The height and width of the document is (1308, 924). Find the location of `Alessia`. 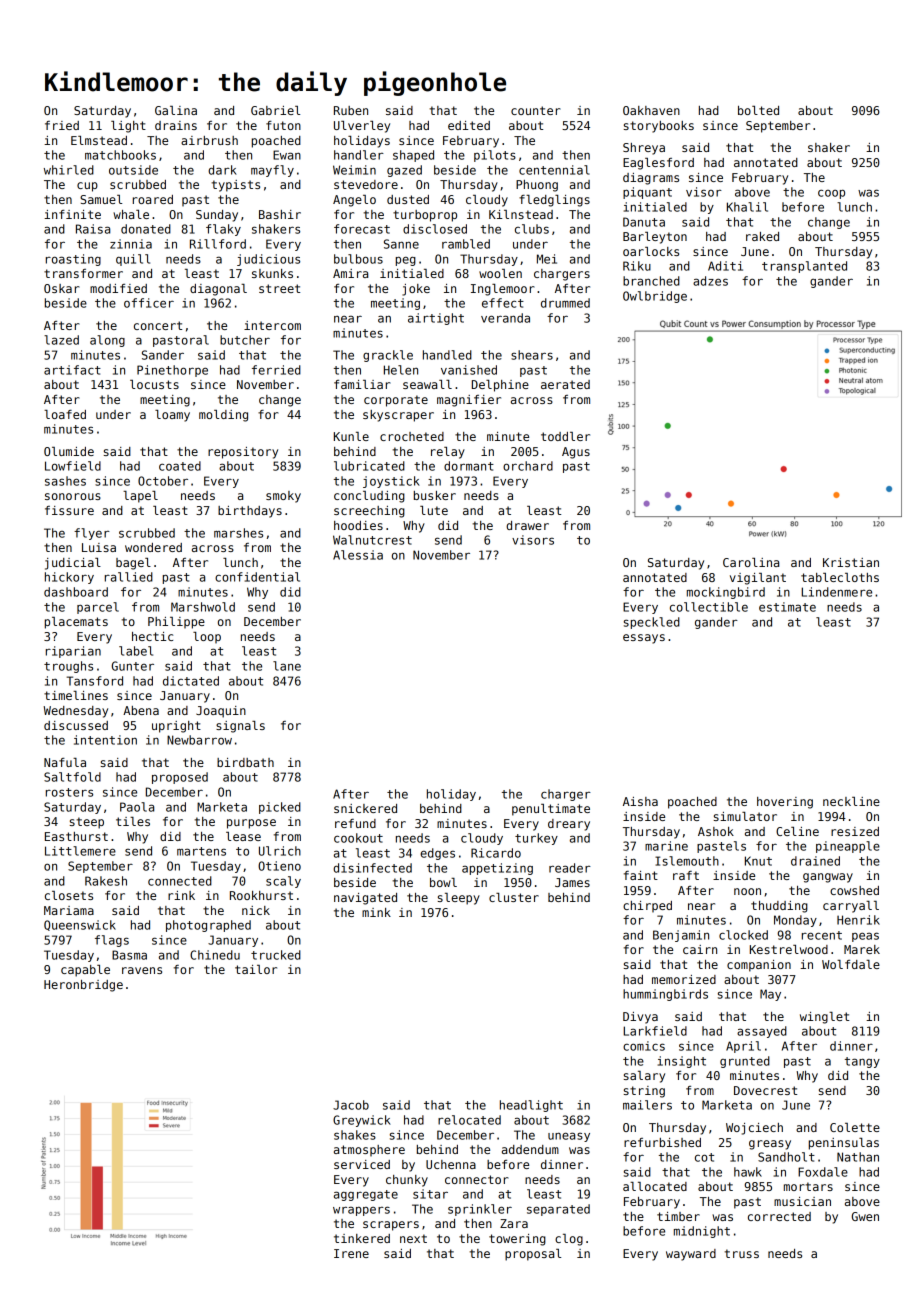

Alessia is located at coordinates (358, 555).
